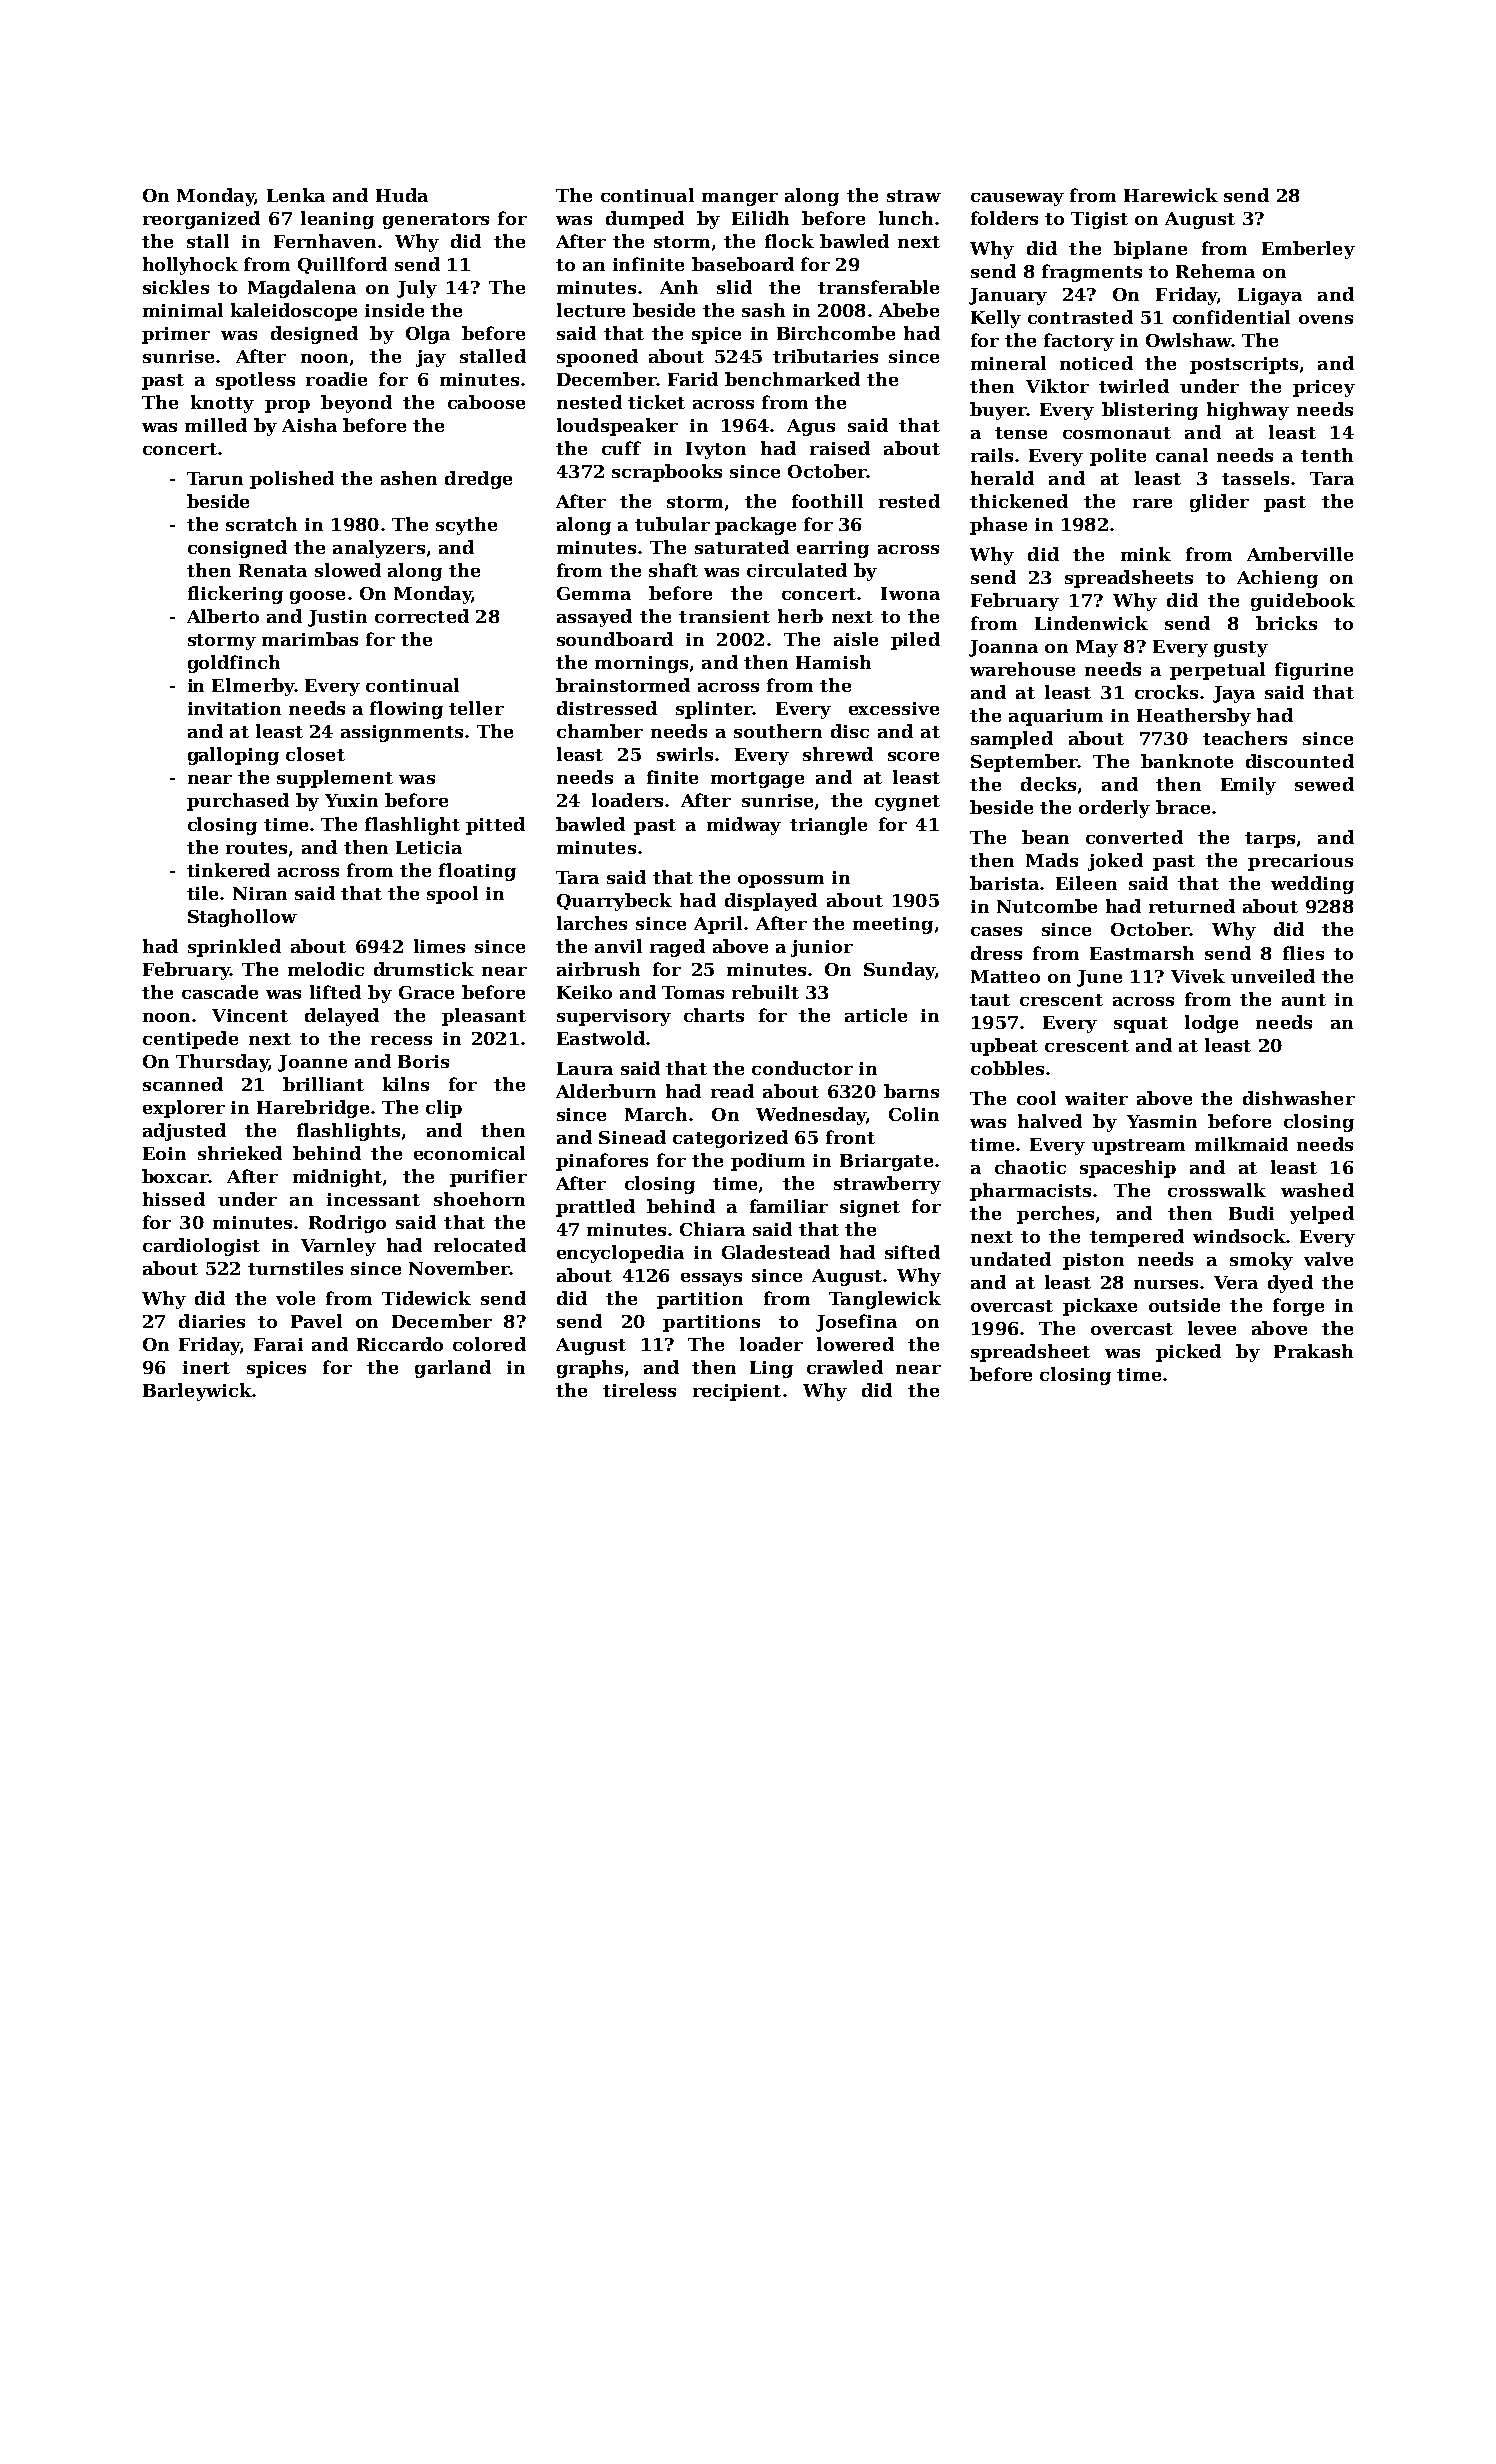 The height and width of the document is (2464, 1496). I want to click on reorganized, so click(201, 220).
